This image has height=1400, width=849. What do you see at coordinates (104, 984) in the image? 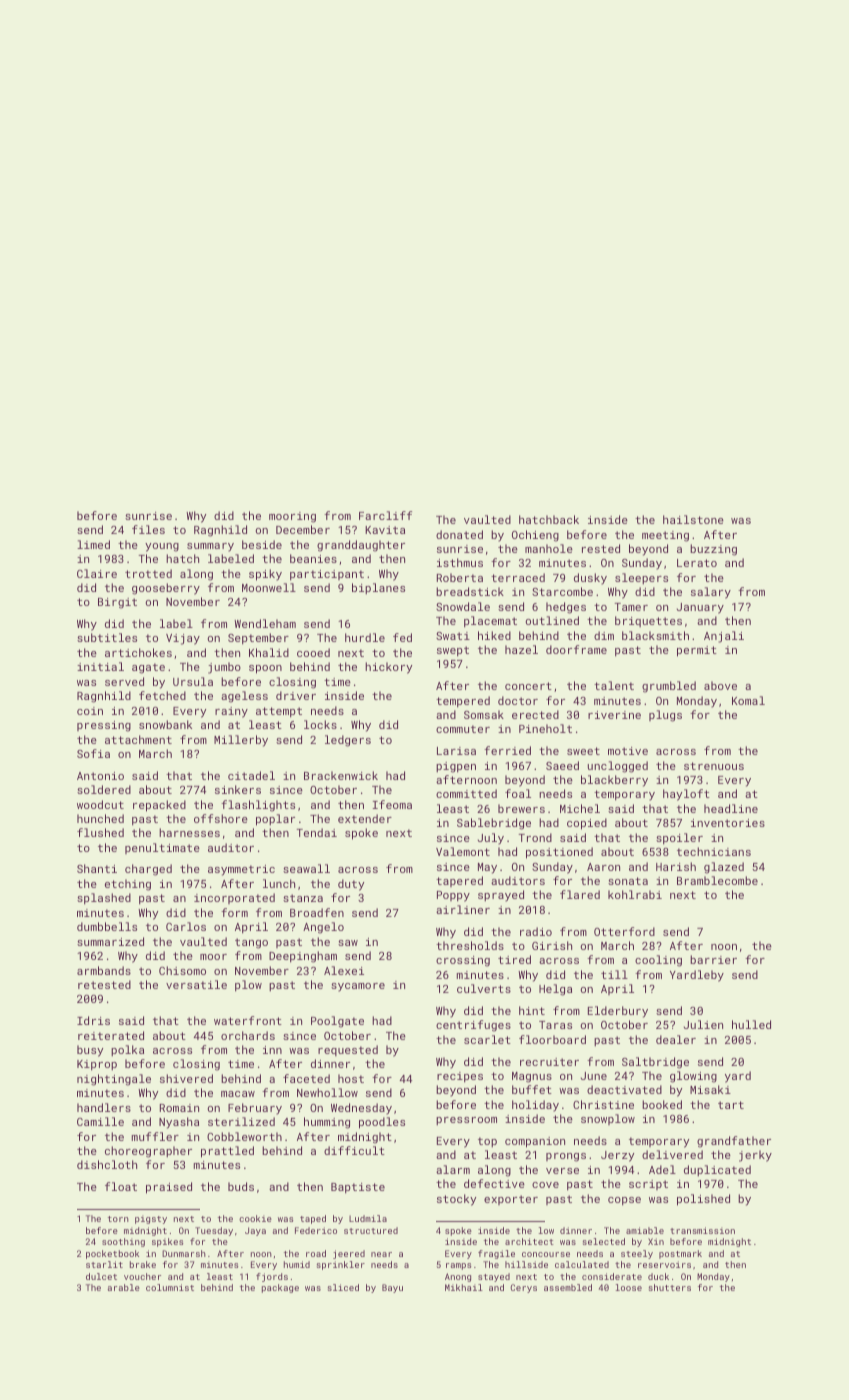
I see `retested` at bounding box center [104, 984].
